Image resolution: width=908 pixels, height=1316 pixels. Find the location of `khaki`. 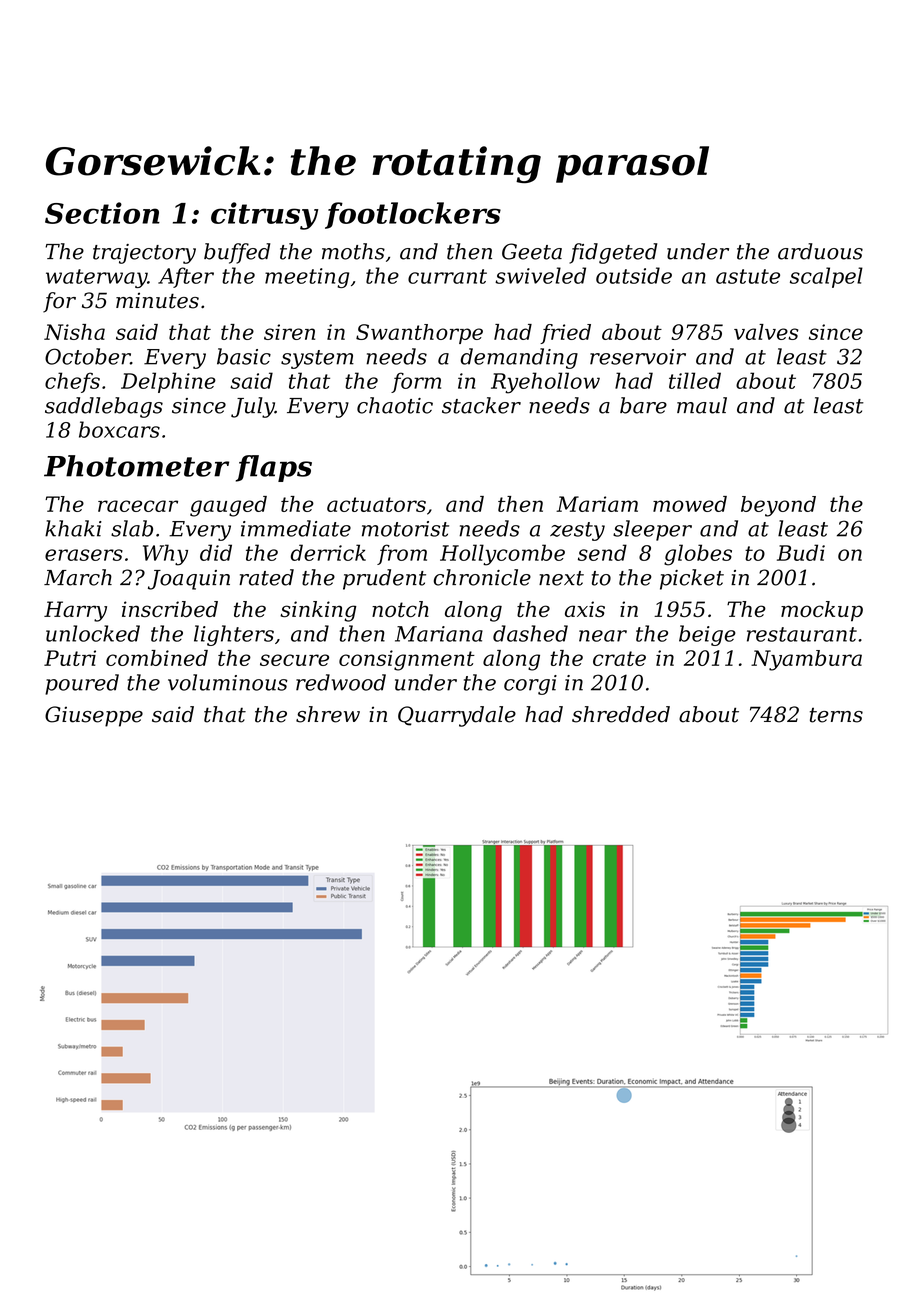

khaki is located at coordinates (73, 528).
